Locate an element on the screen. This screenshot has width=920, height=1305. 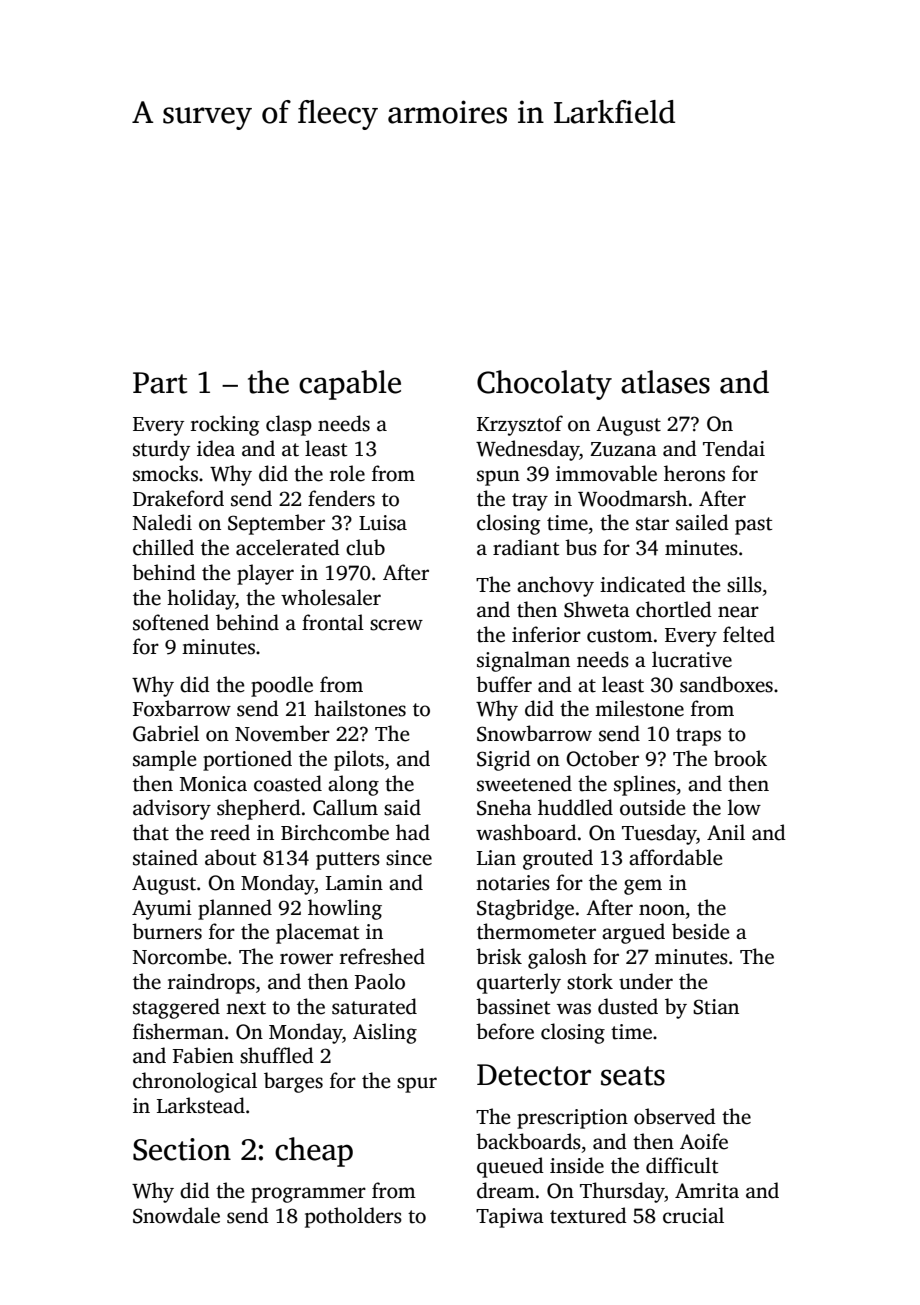
burners is located at coordinates (167, 931).
